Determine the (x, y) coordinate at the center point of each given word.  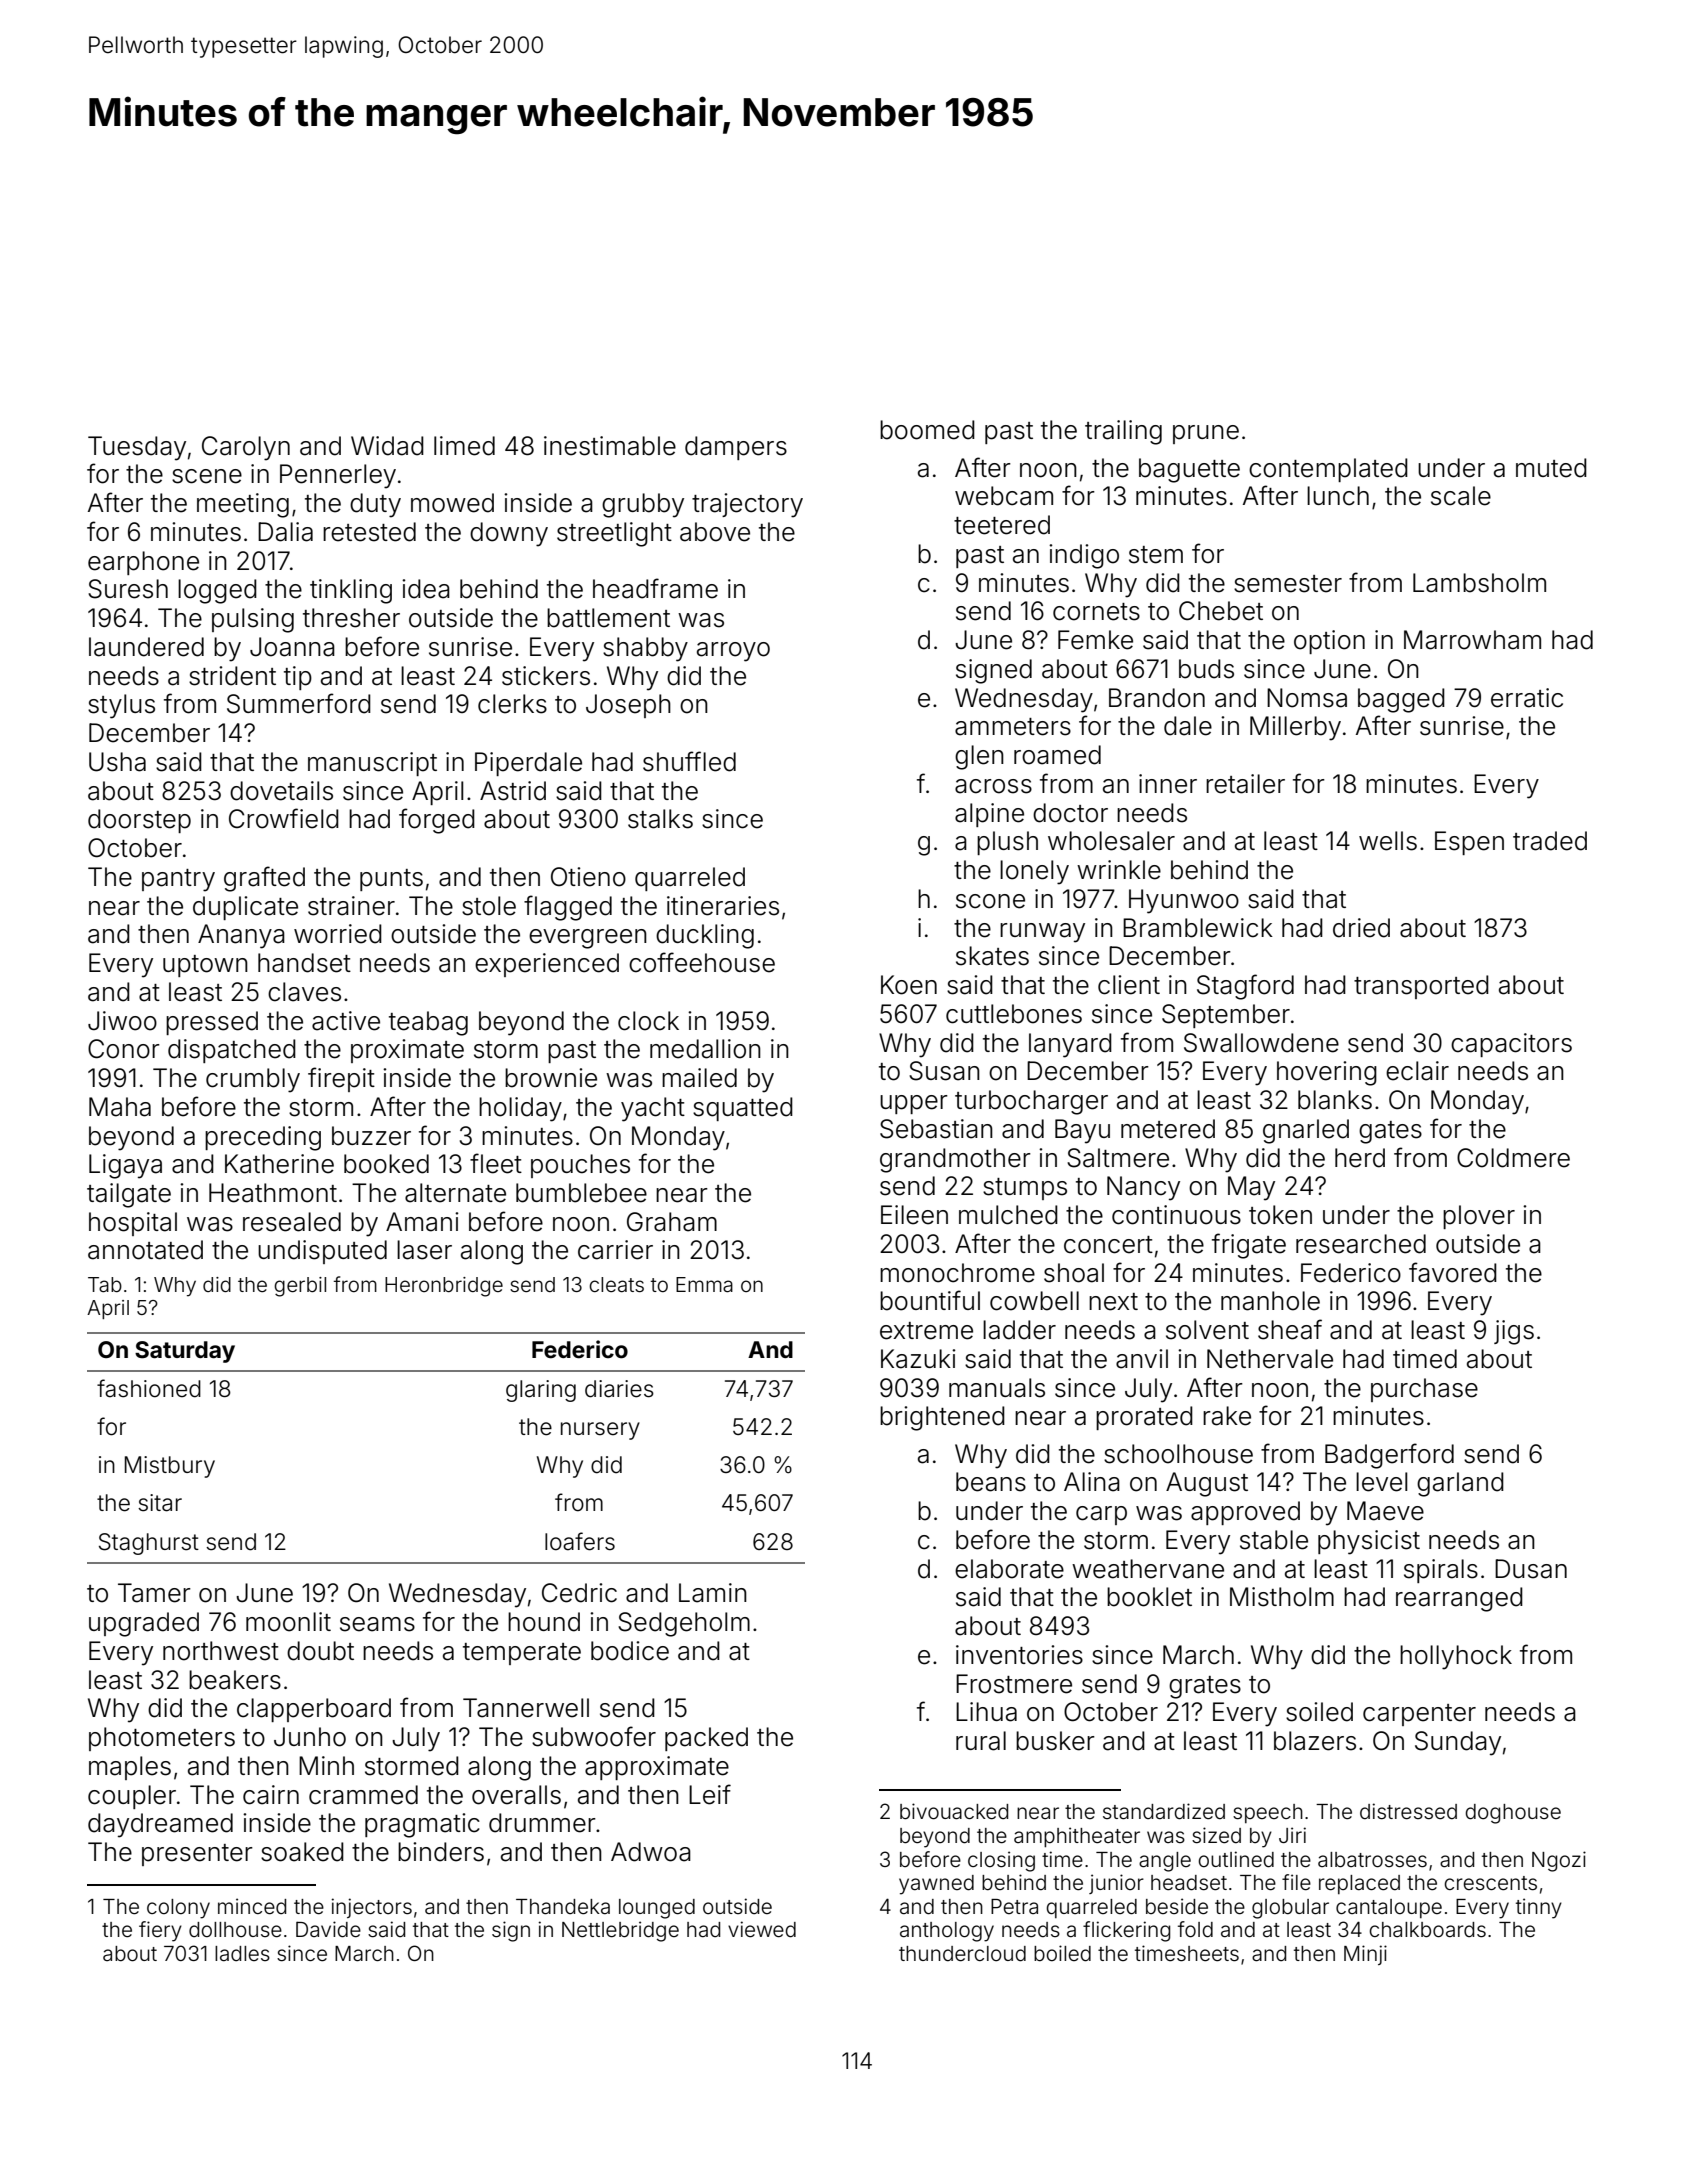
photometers (162, 1739)
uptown (205, 966)
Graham (672, 1222)
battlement (608, 618)
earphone (143, 563)
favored (1453, 1272)
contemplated (1328, 470)
